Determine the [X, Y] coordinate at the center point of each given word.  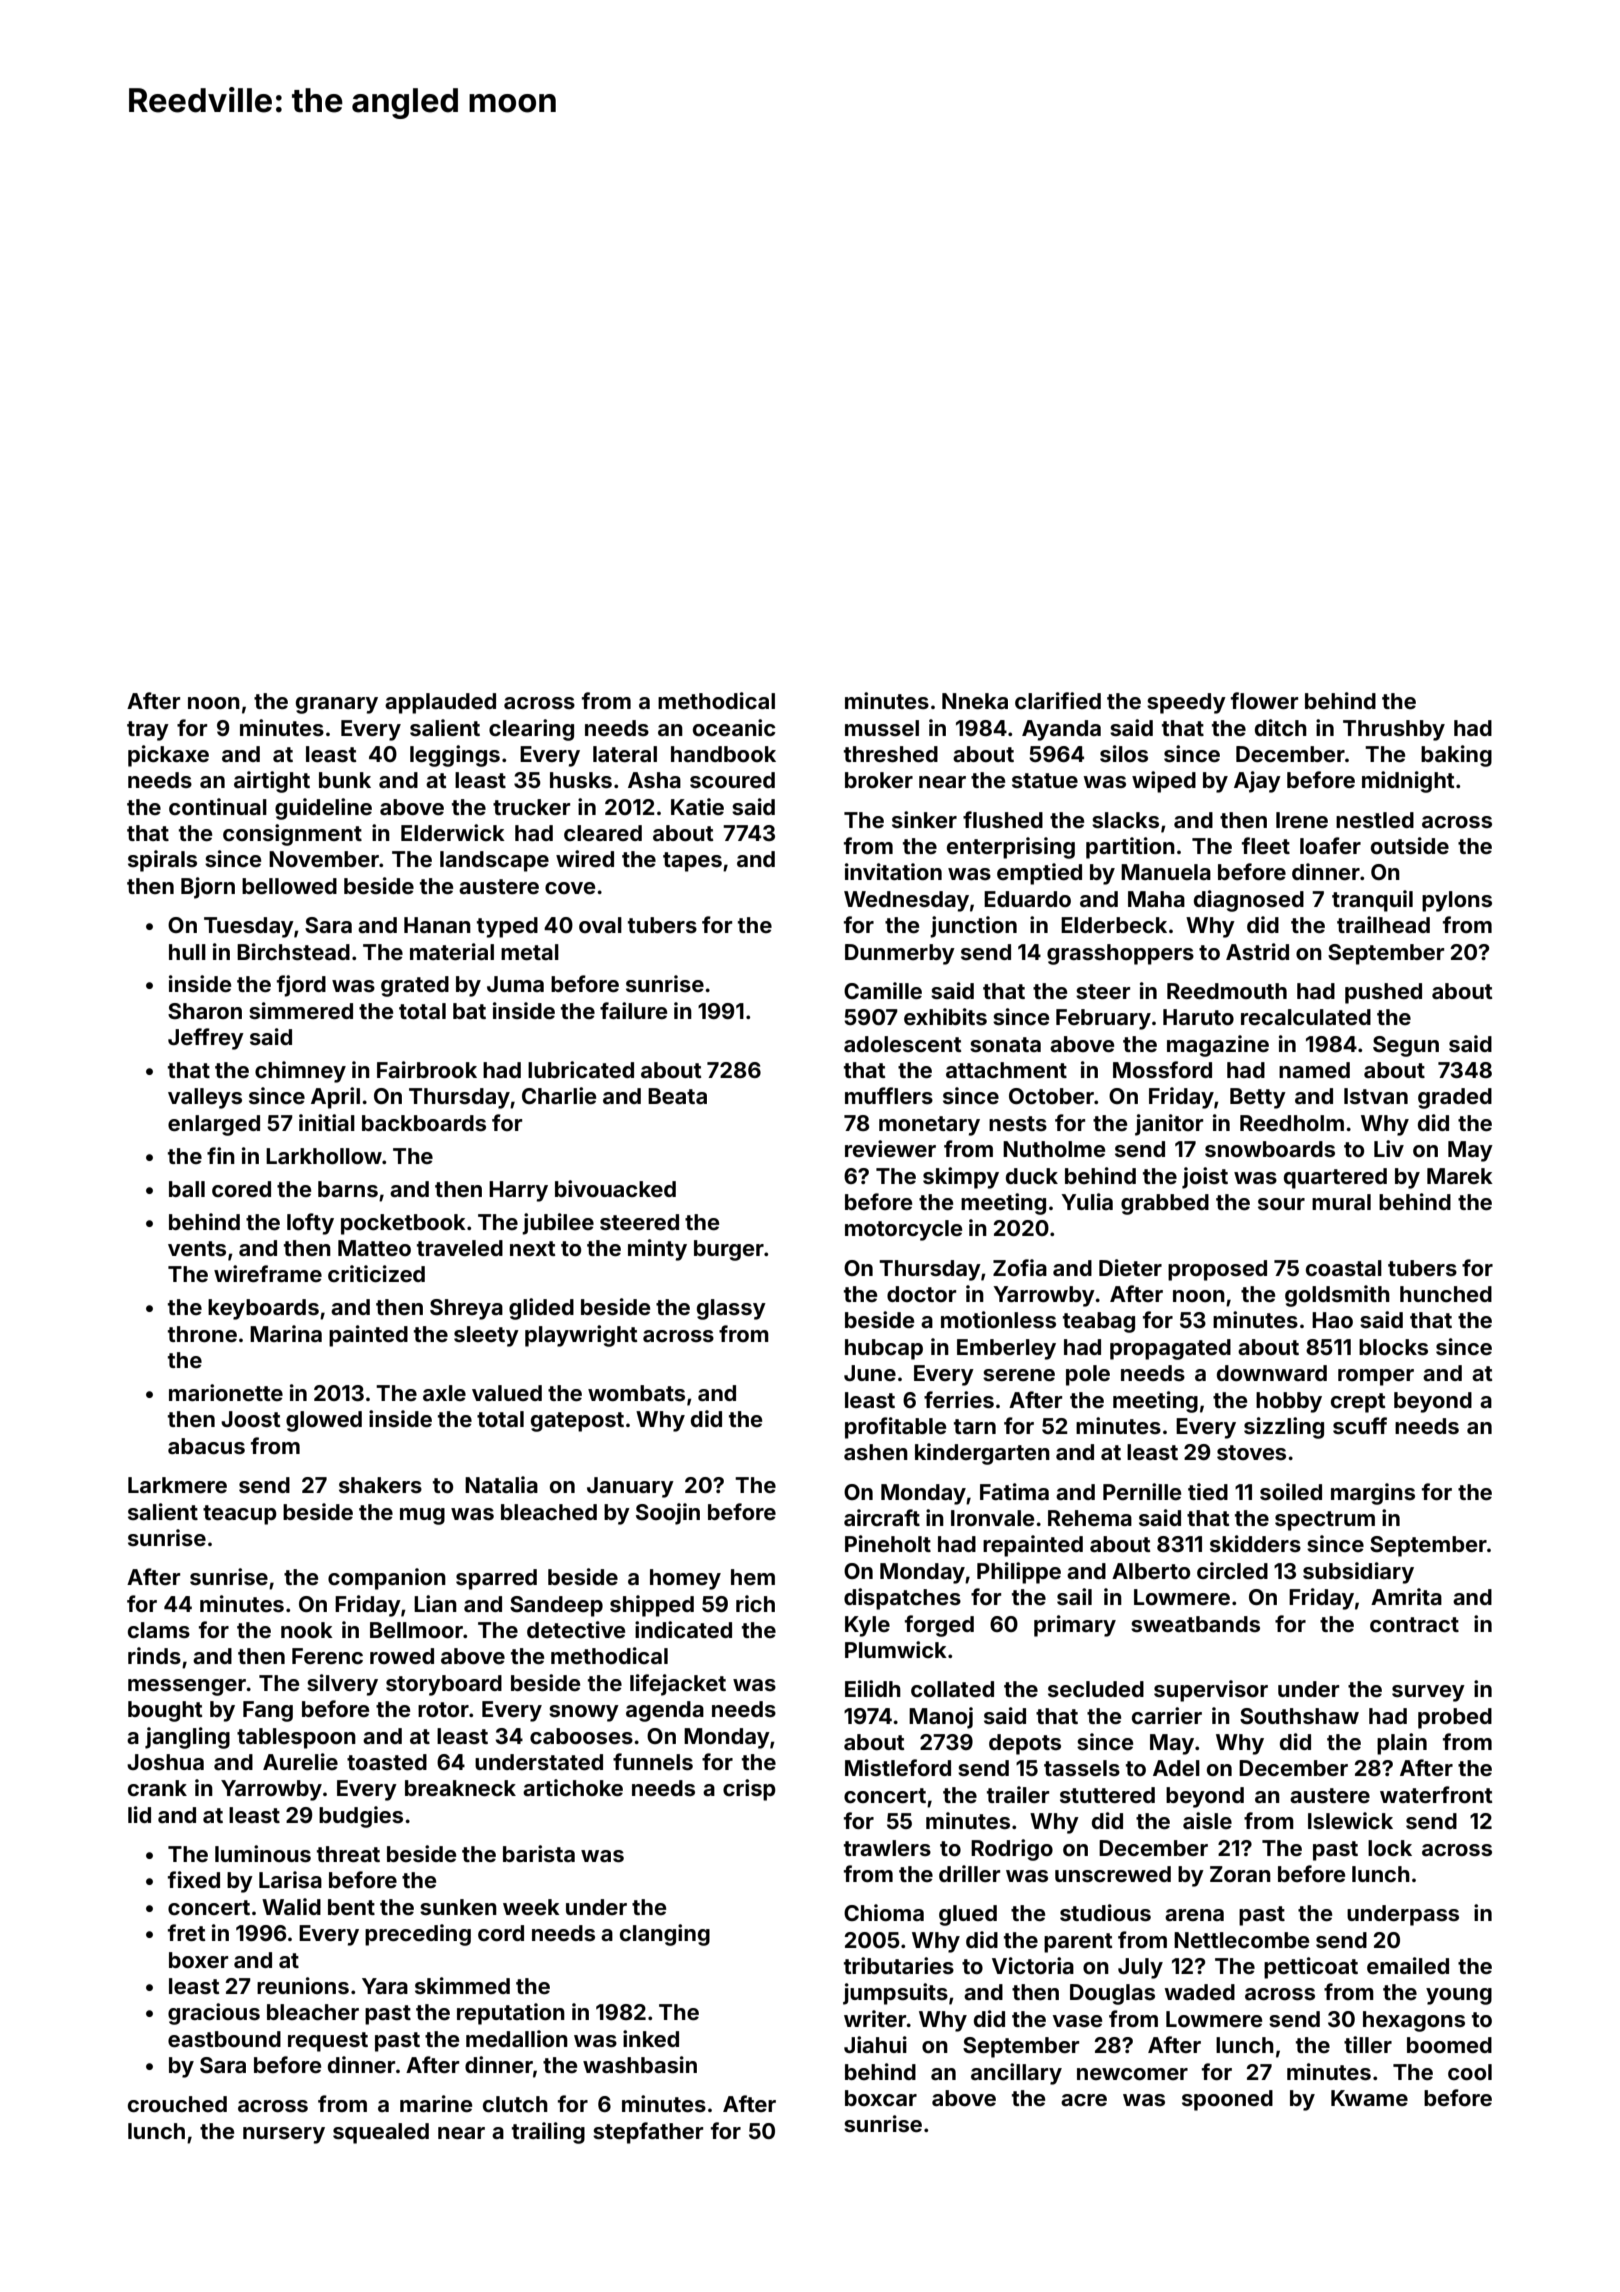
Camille [883, 990]
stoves [1251, 1452]
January [630, 1487]
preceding [418, 1935]
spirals [162, 861]
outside [1410, 845]
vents [197, 1248]
